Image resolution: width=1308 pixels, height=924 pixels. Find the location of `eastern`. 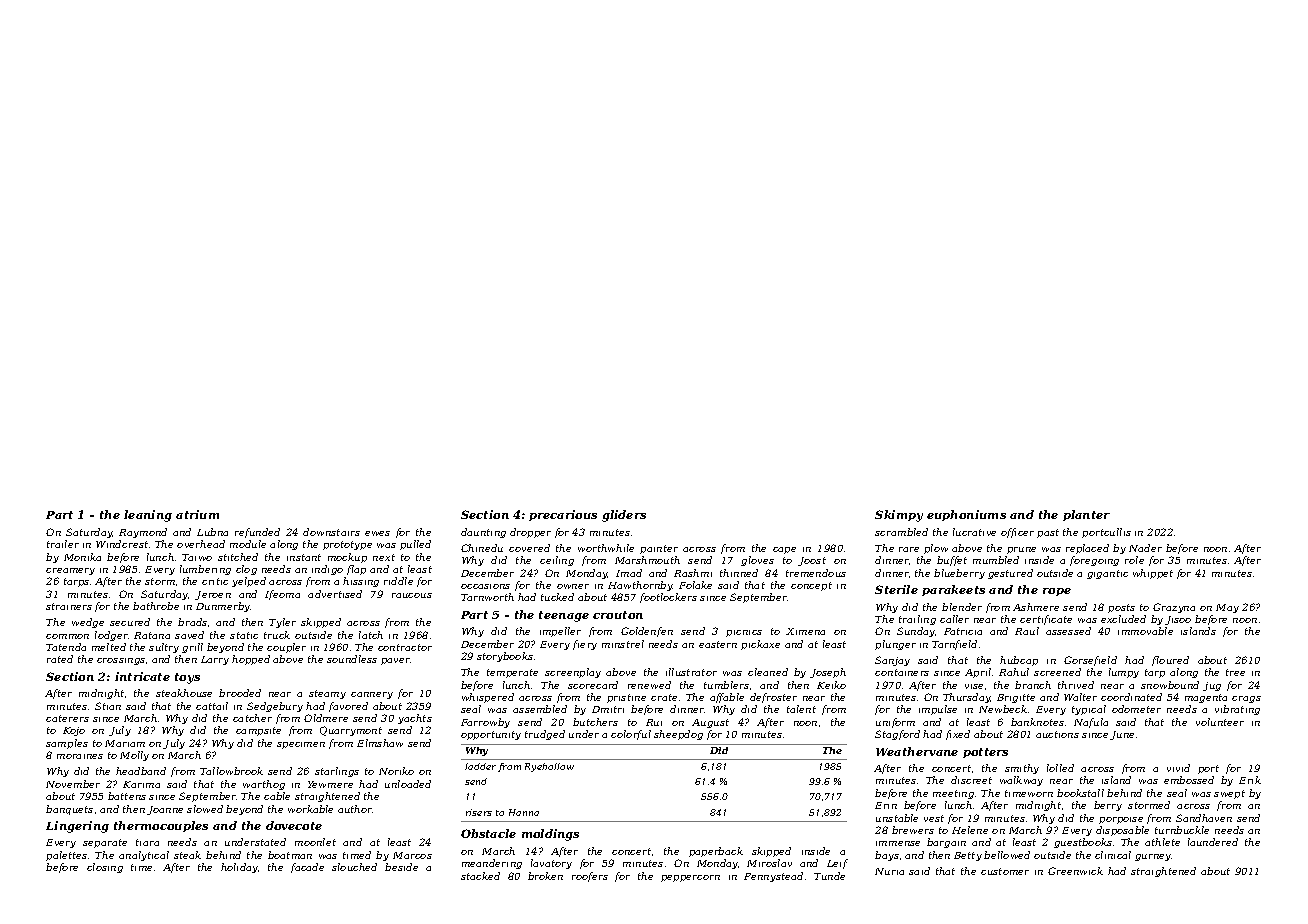

eastern is located at coordinates (718, 644).
